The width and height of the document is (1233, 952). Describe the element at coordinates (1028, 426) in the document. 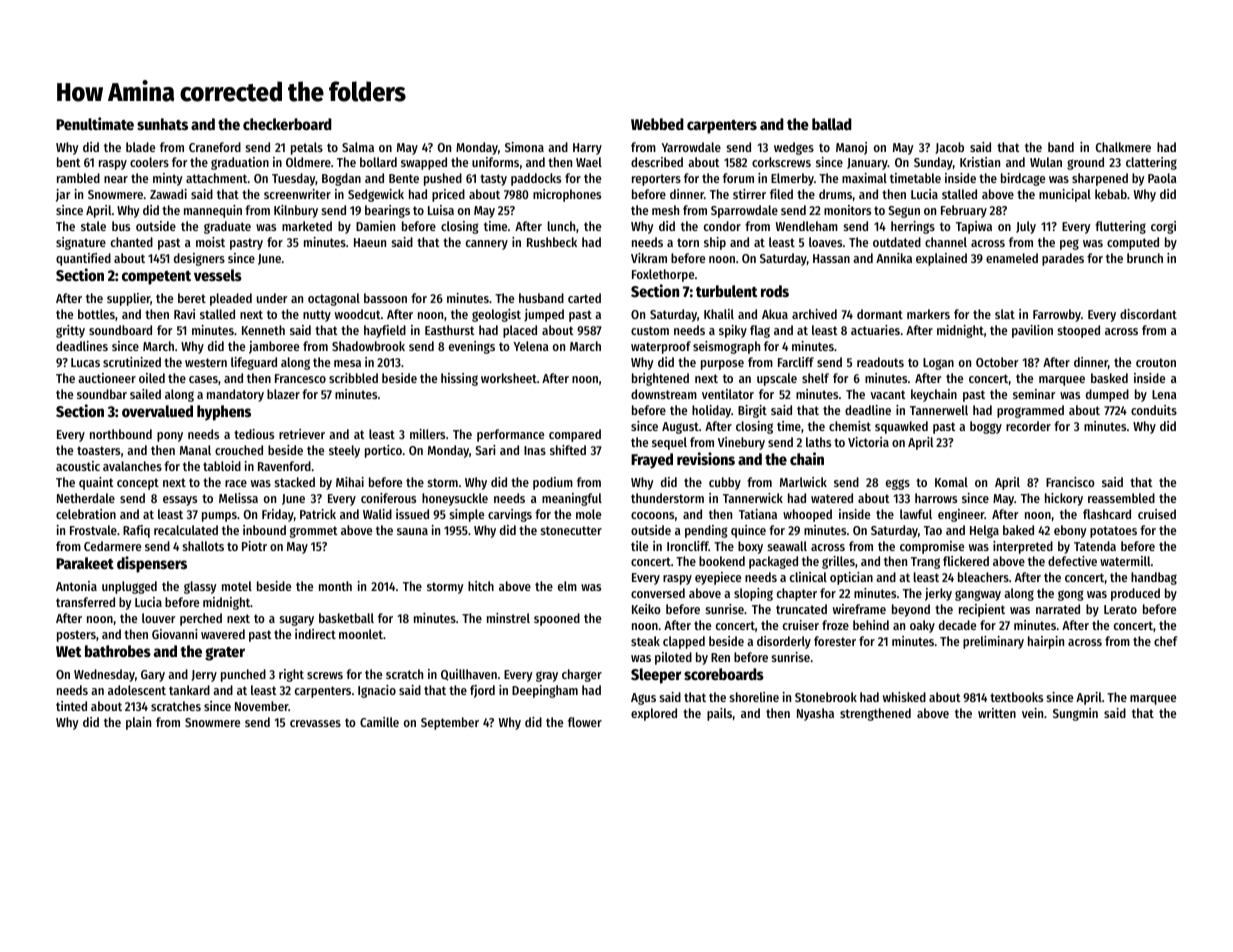

I see `recorder` at that location.
